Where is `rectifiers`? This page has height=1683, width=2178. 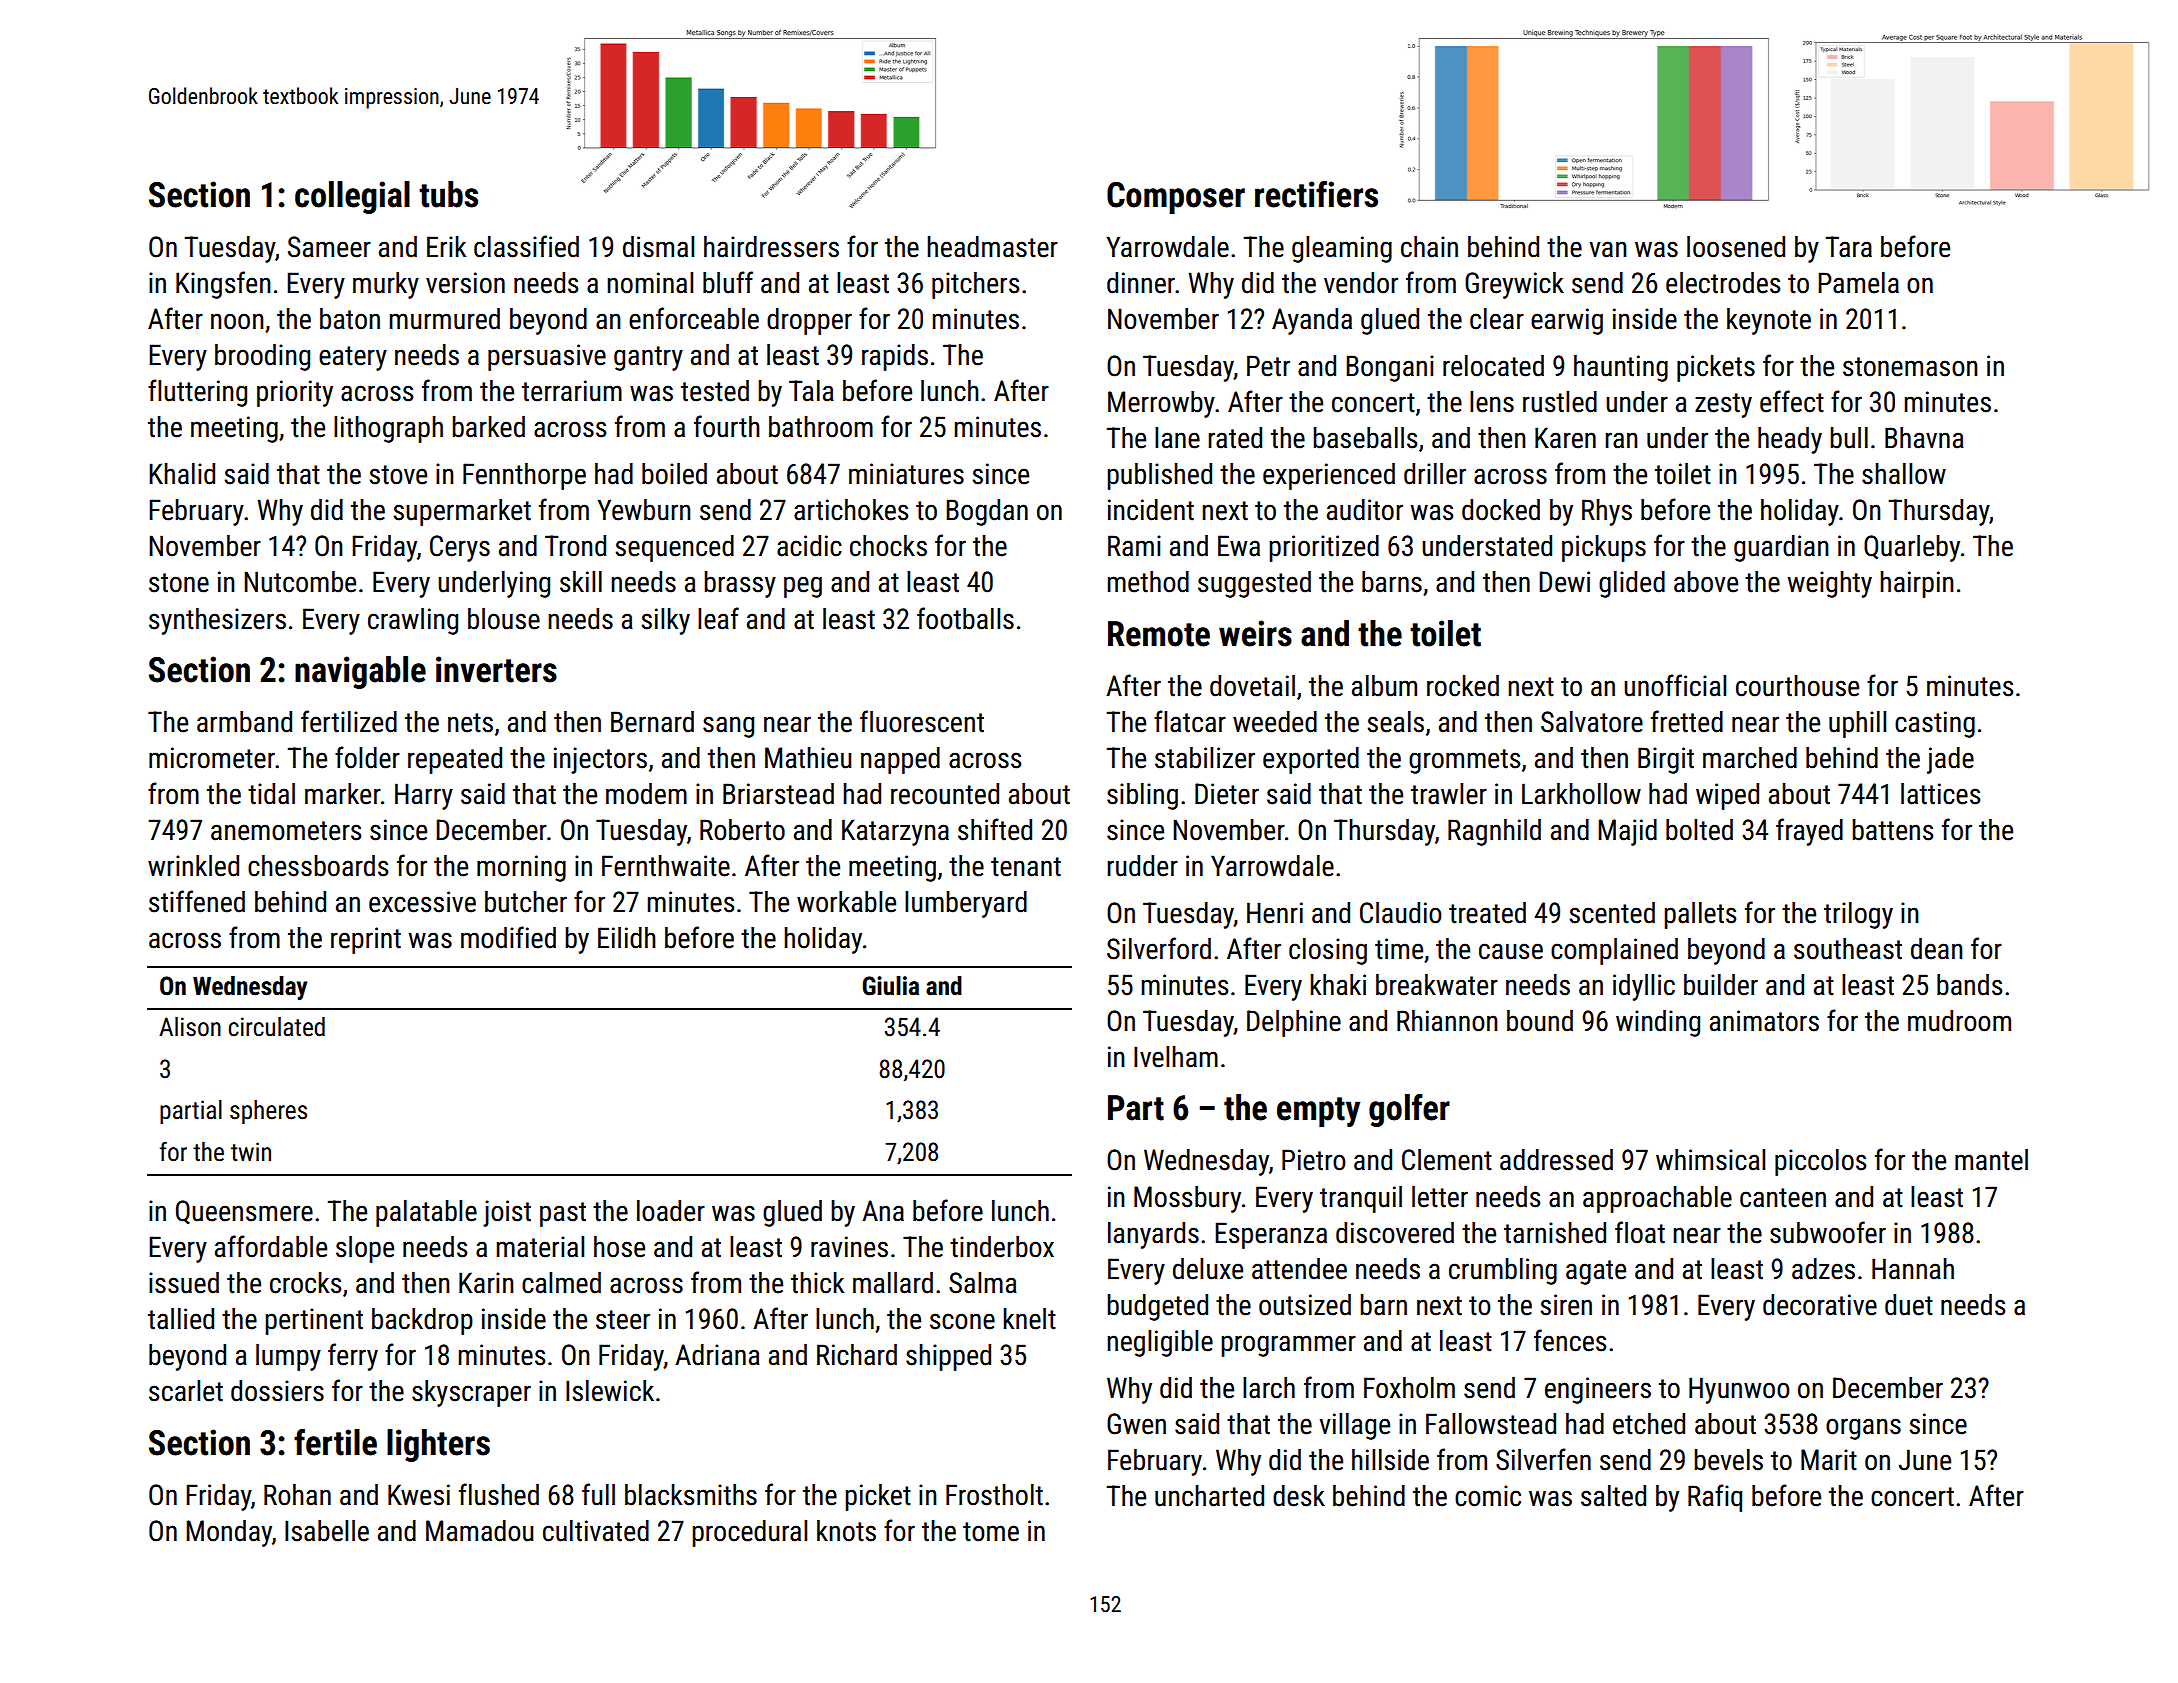 rectifiers is located at coordinates (1316, 194).
